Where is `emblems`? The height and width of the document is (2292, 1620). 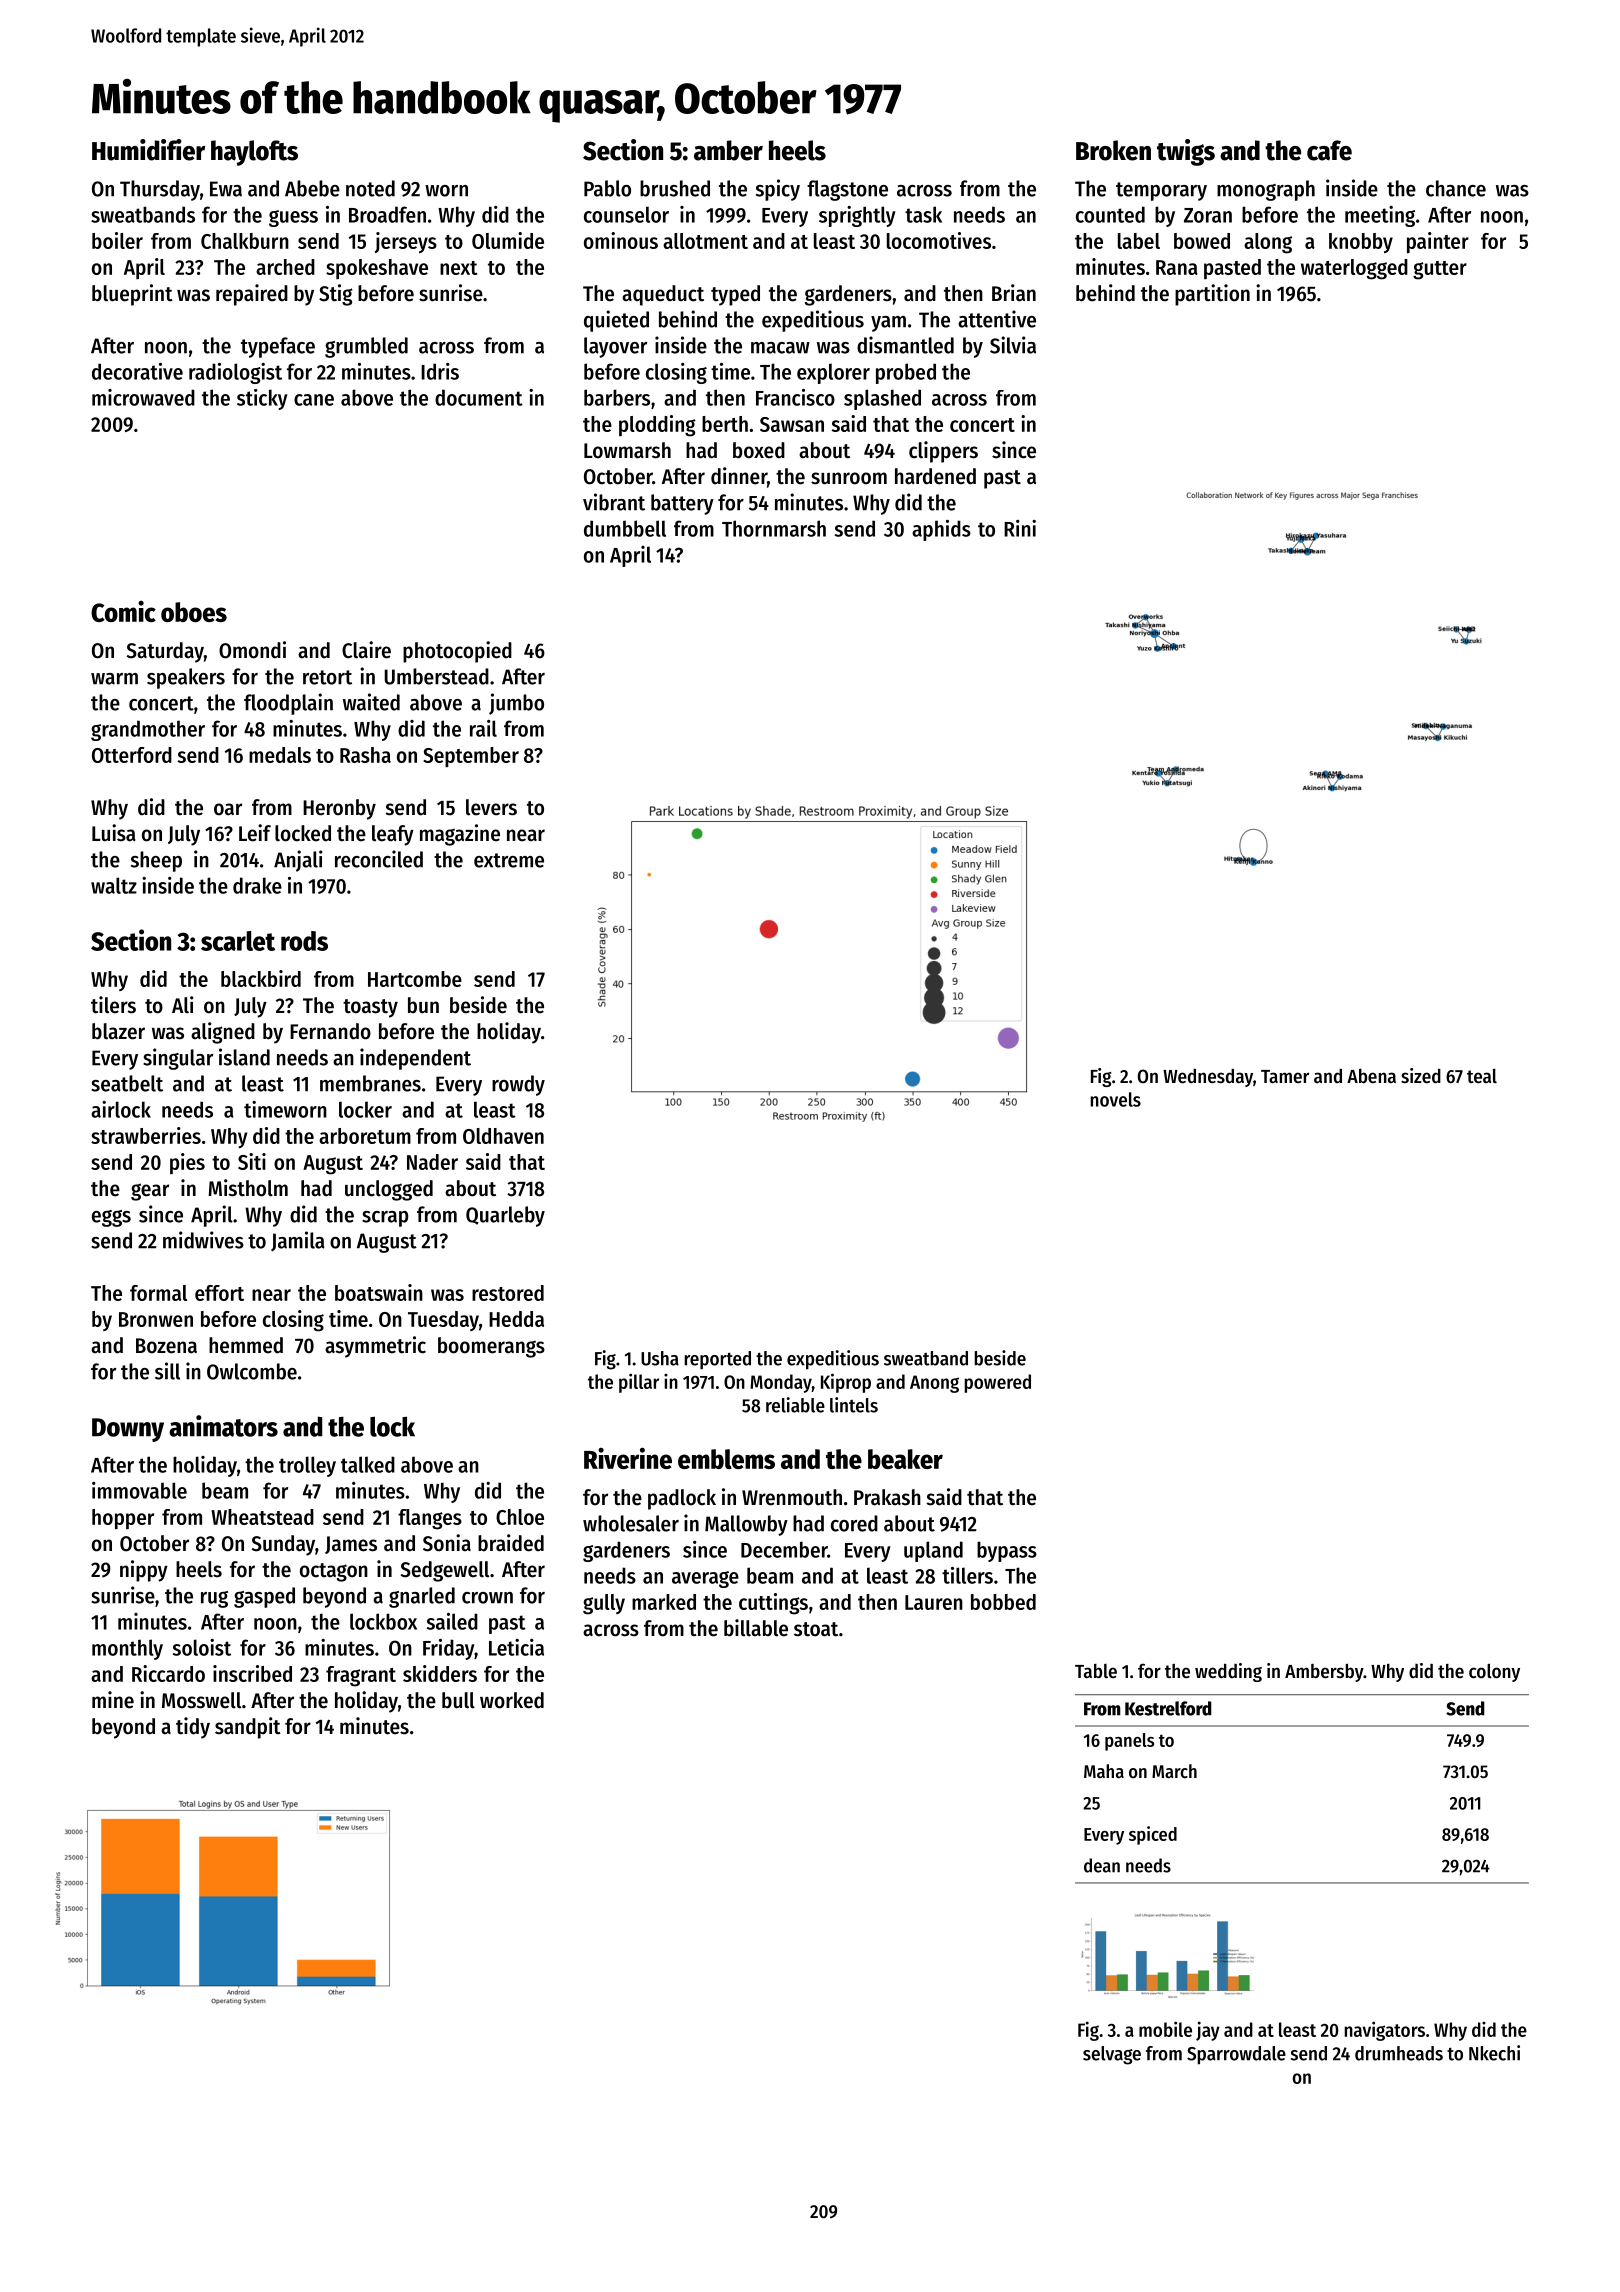
emblems is located at coordinates (726, 1459).
